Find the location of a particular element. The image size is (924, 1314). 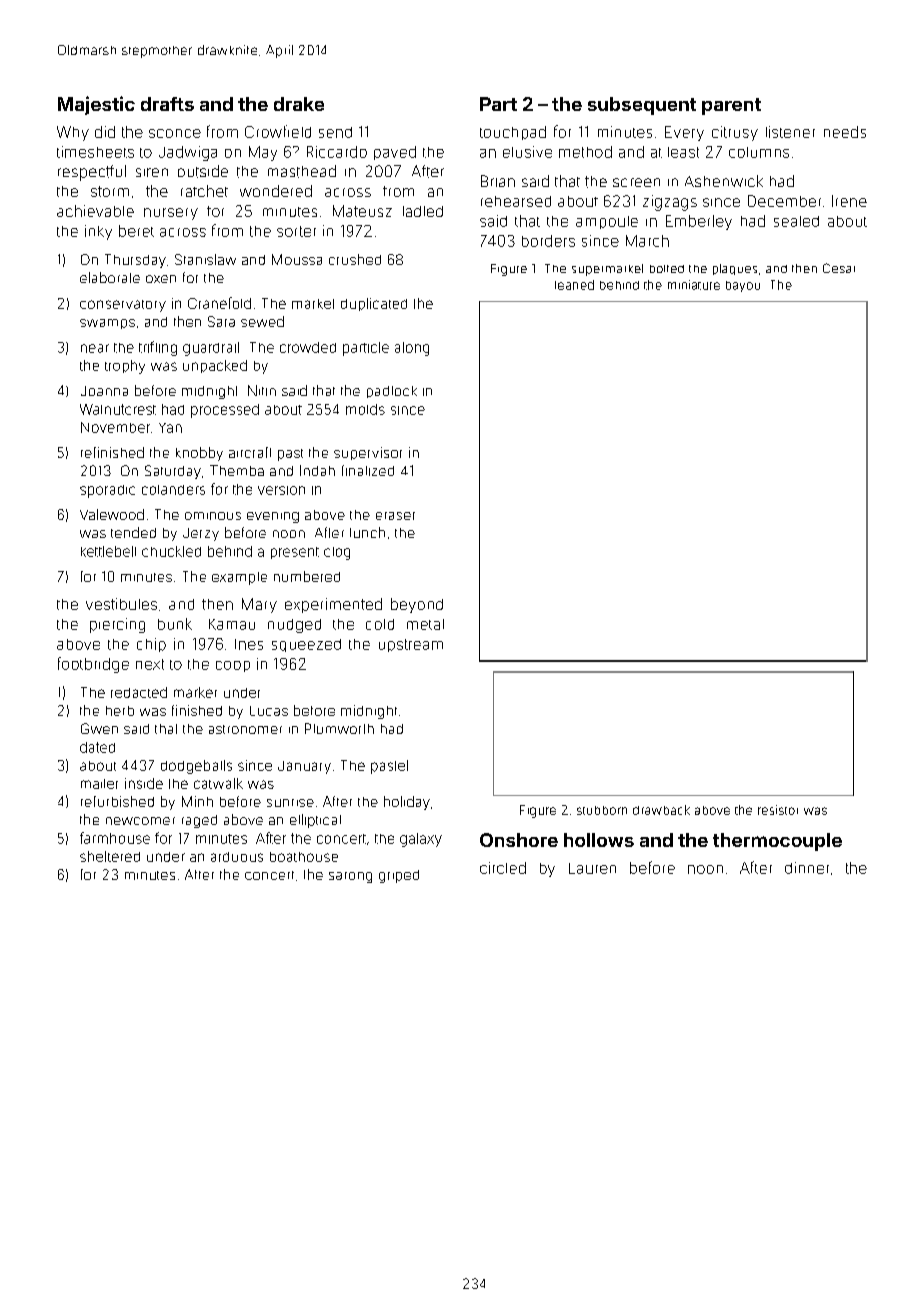

upstream is located at coordinates (411, 645).
